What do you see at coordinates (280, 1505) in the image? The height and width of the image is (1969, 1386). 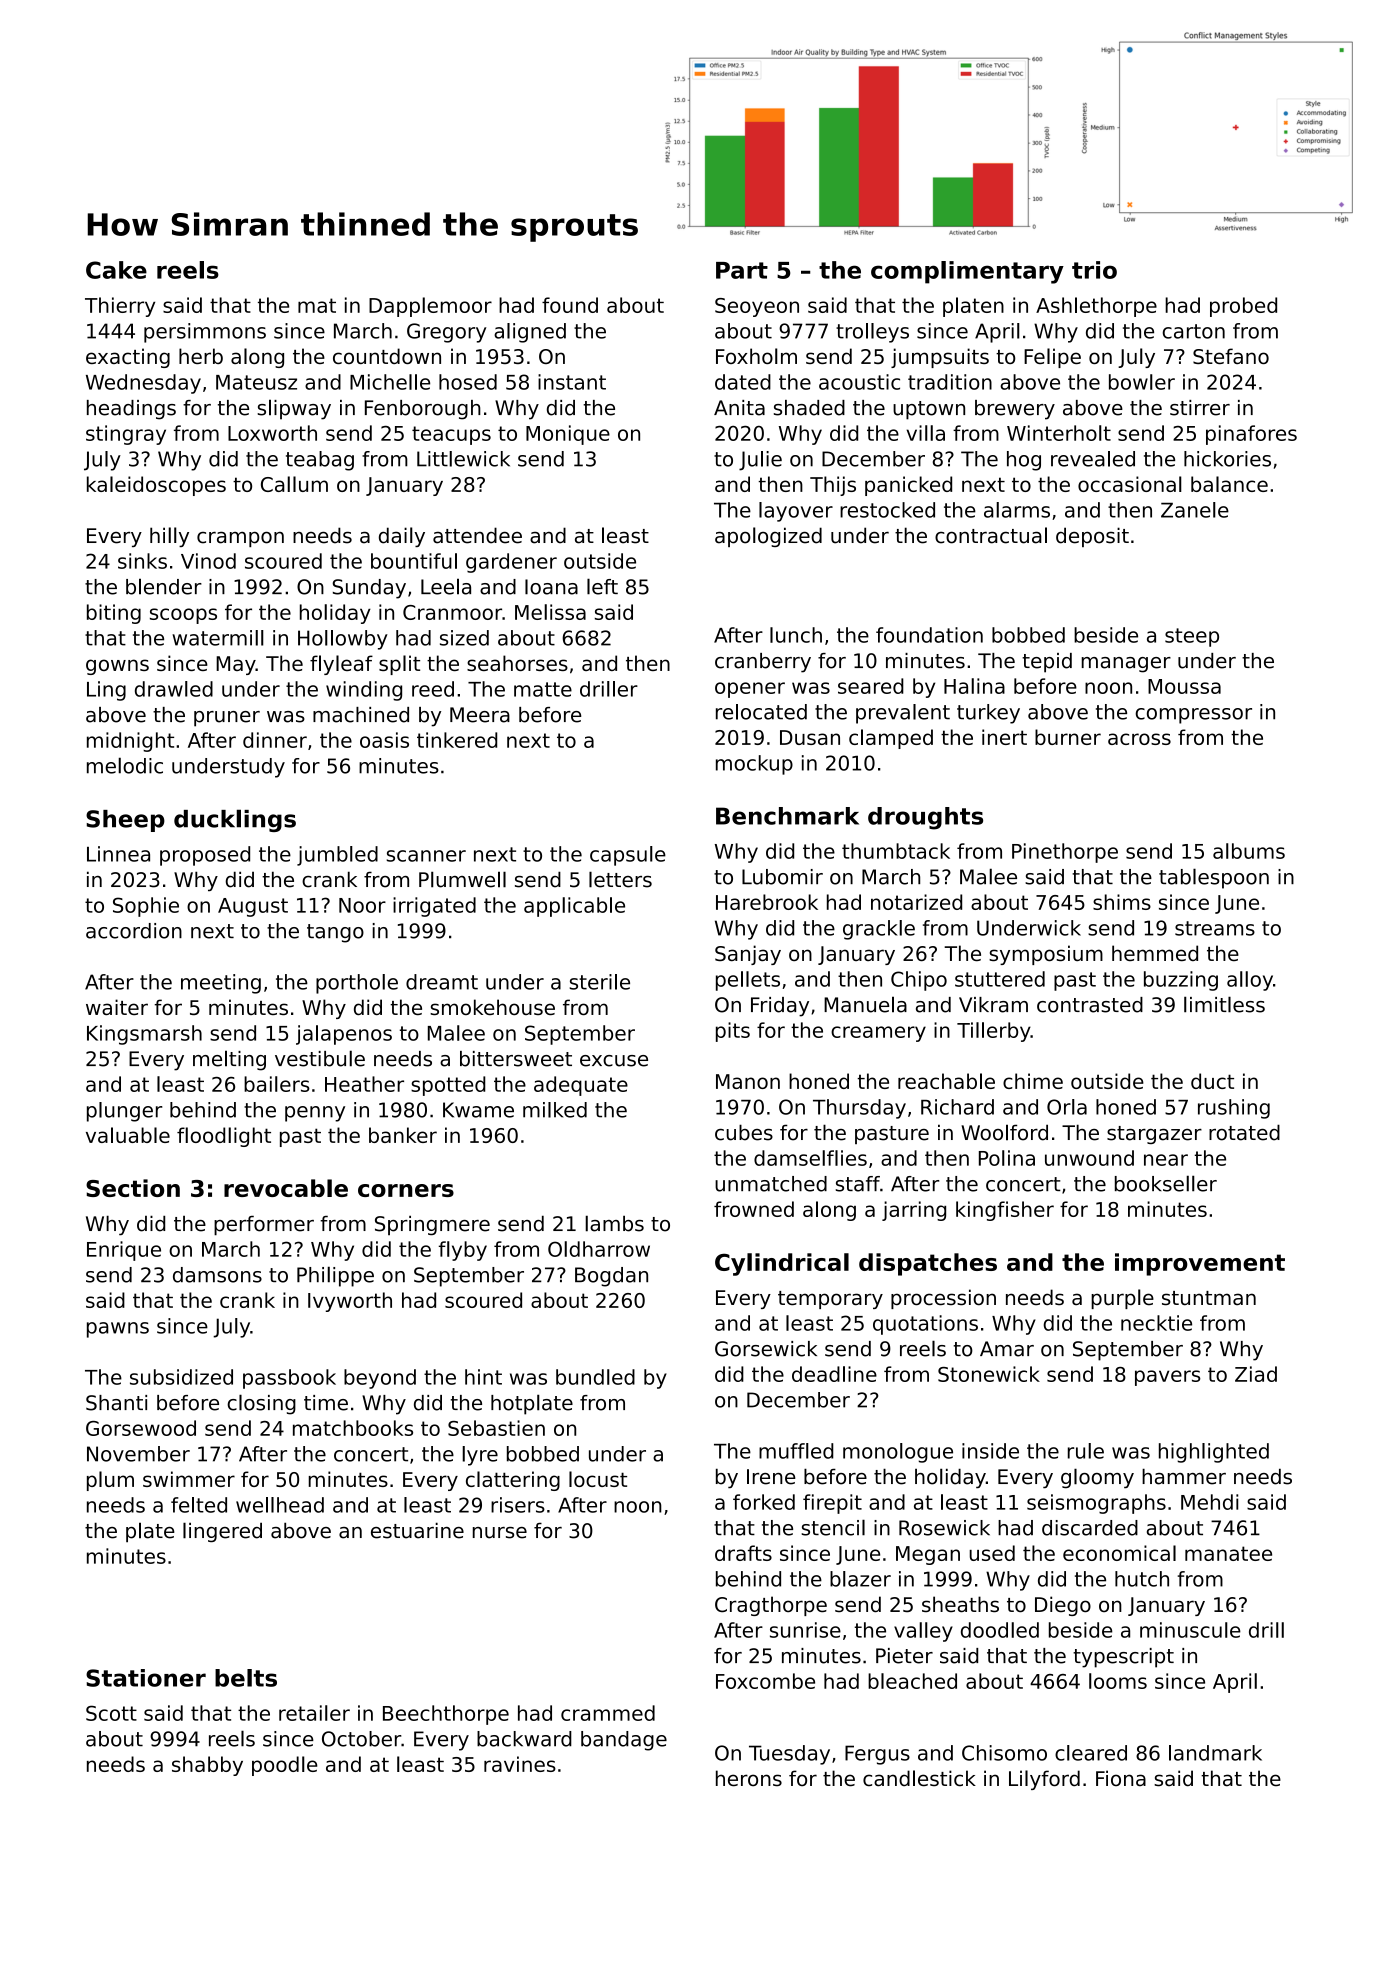 I see `wellhead` at bounding box center [280, 1505].
